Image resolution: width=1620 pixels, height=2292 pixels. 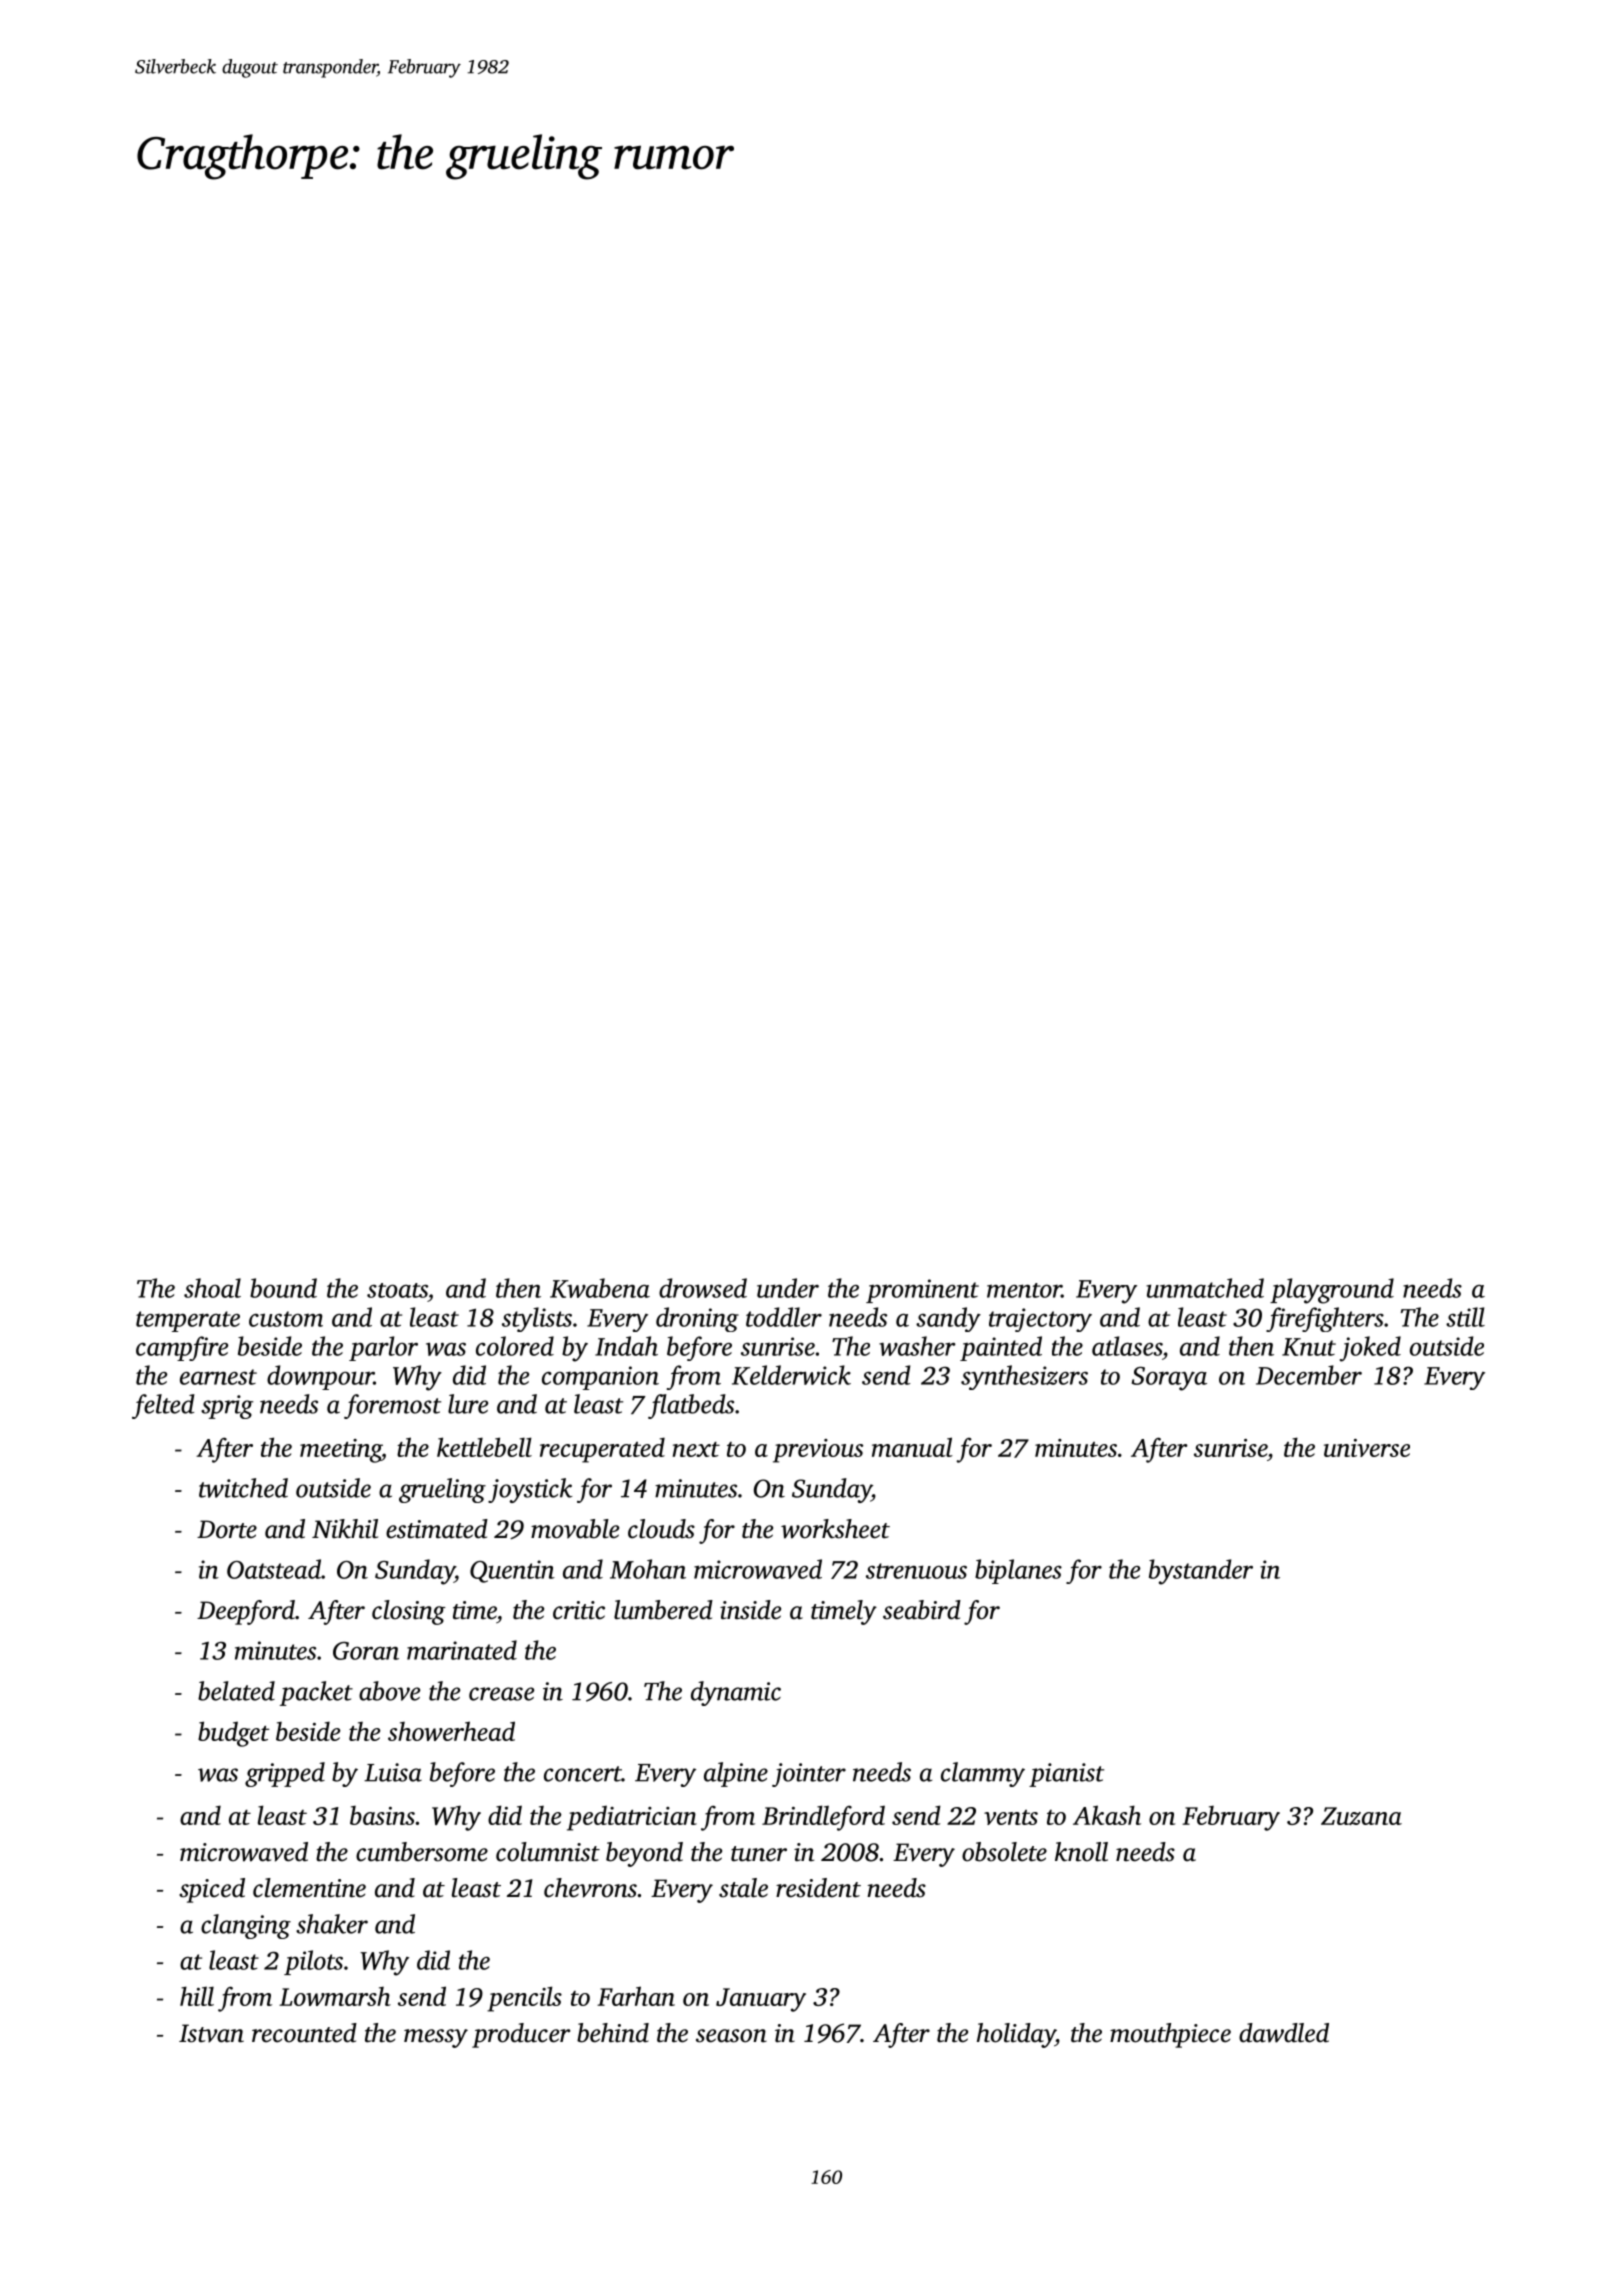 I want to click on knoll, so click(x=1081, y=1852).
